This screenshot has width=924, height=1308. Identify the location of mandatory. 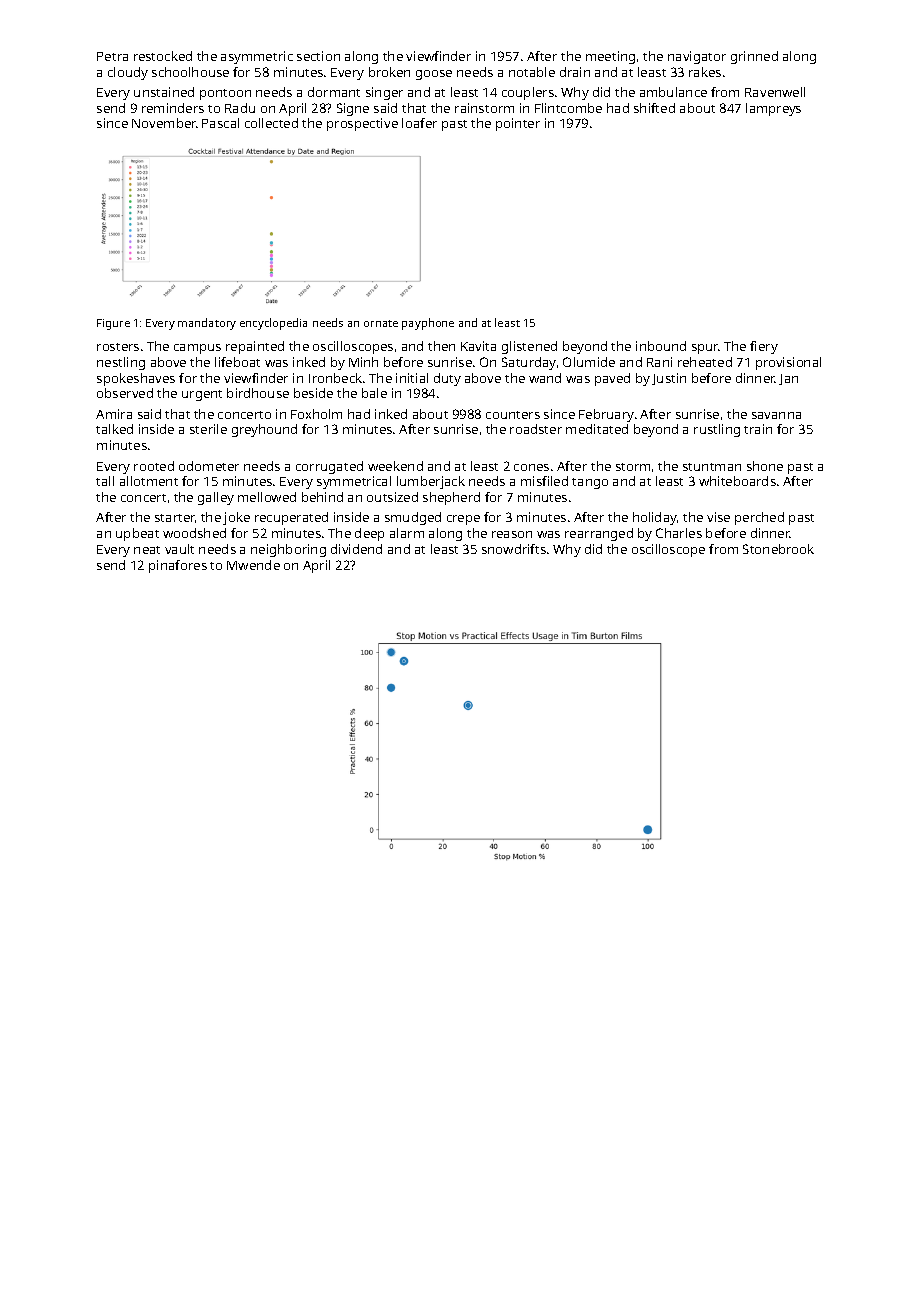
(207, 324).
